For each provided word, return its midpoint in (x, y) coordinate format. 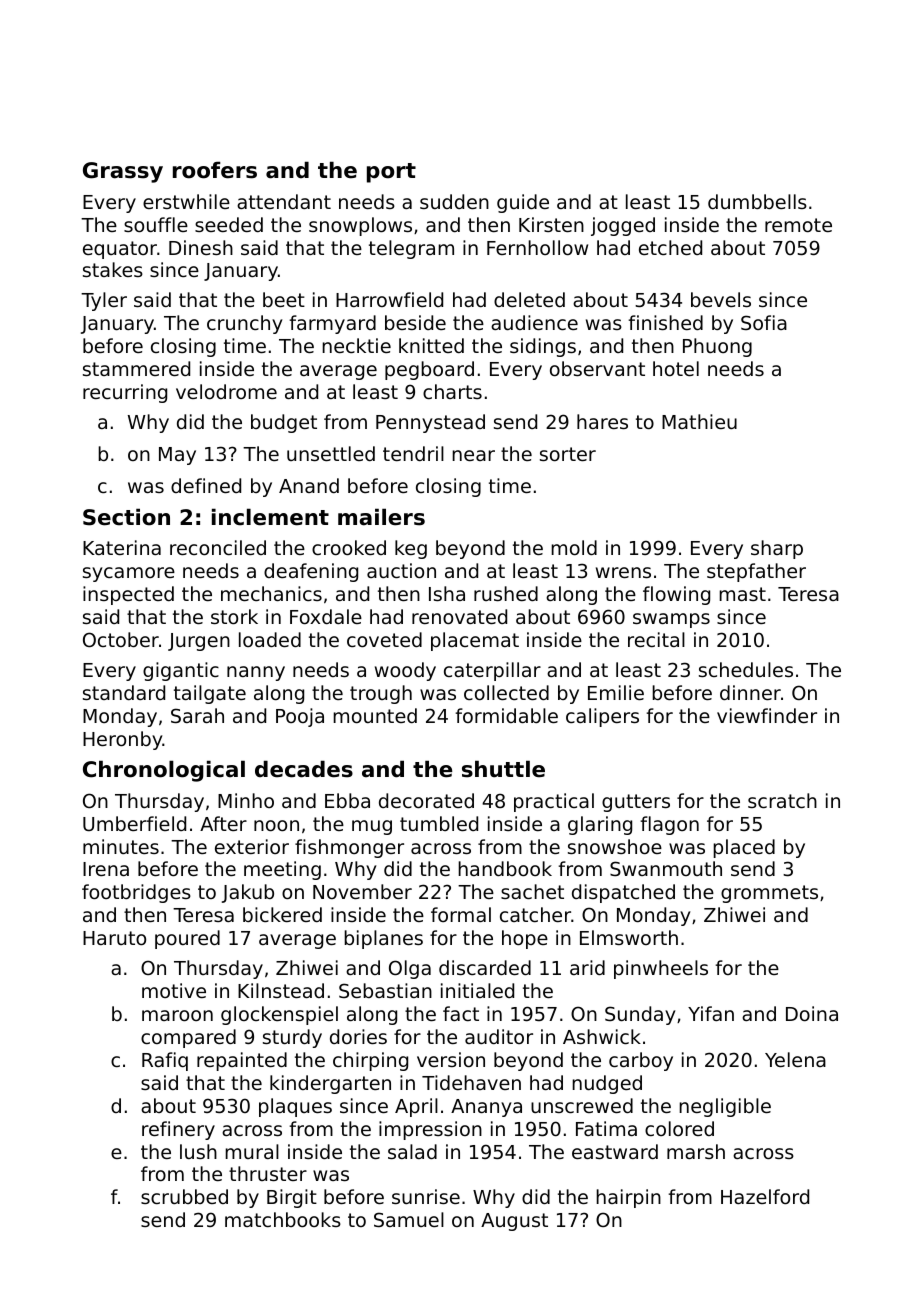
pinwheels (661, 969)
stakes (113, 269)
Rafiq (165, 1061)
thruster (268, 1173)
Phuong (717, 347)
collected (506, 692)
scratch (782, 800)
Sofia (764, 322)
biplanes (383, 939)
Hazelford (765, 1196)
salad (412, 1151)
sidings (543, 347)
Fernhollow (537, 247)
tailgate (210, 694)
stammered (136, 368)
